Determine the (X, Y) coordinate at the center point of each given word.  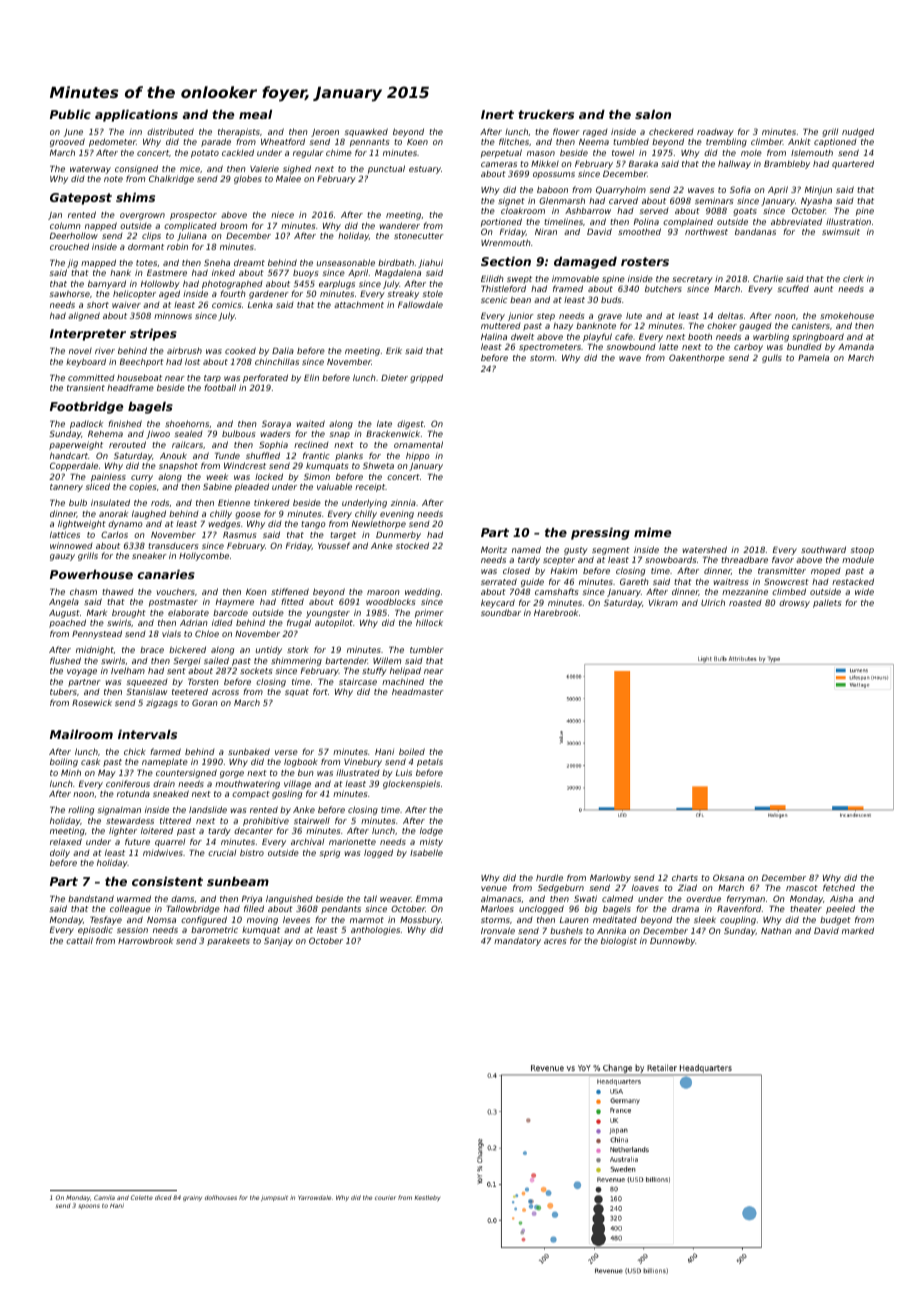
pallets (827, 603)
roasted (745, 603)
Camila (104, 1197)
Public (70, 114)
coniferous (128, 783)
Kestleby (427, 1198)
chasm (83, 591)
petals (430, 762)
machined (403, 681)
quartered (853, 164)
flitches (514, 141)
